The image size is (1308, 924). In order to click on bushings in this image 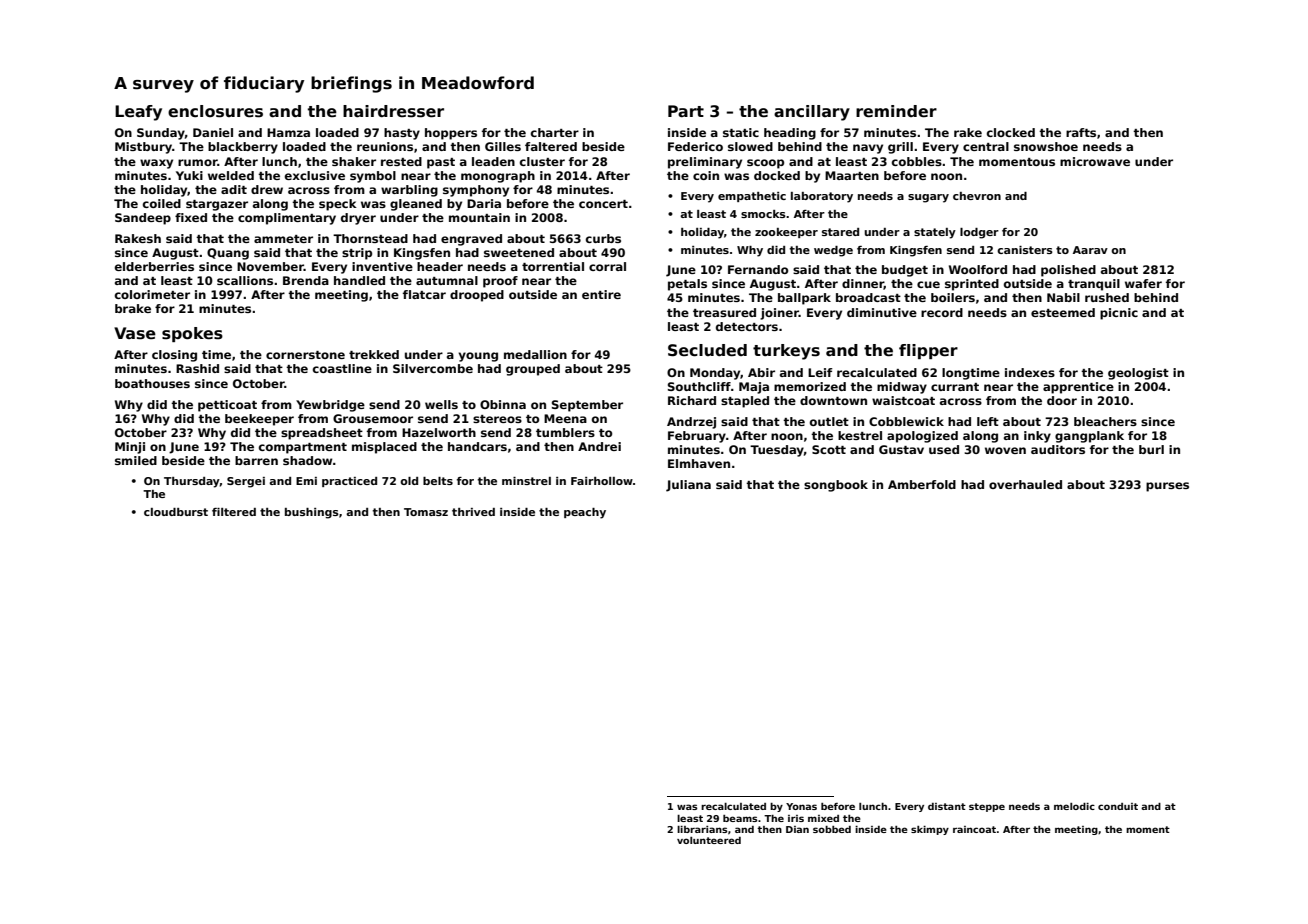, I will do `click(312, 513)`.
